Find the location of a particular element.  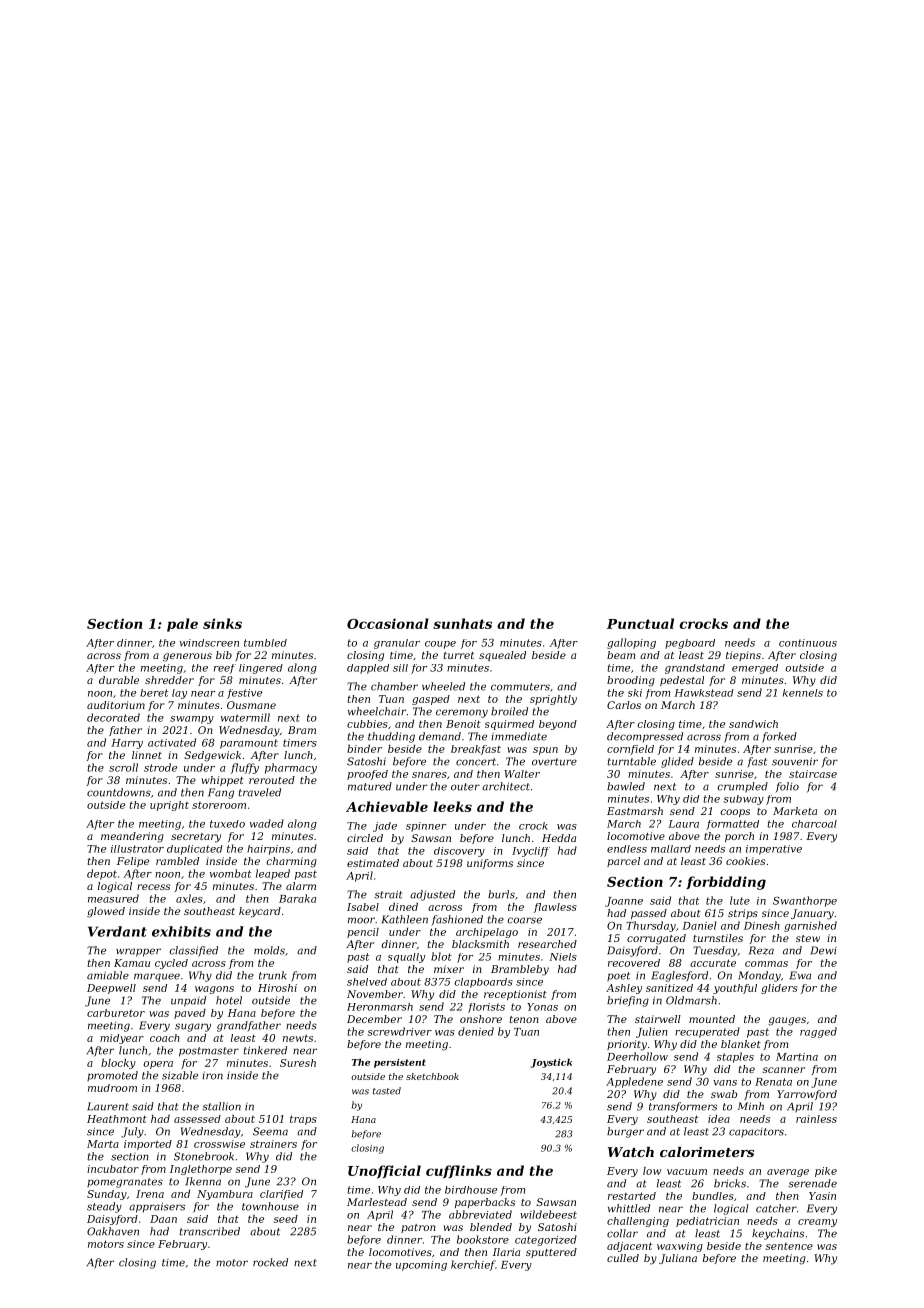

rocked is located at coordinates (270, 1262).
